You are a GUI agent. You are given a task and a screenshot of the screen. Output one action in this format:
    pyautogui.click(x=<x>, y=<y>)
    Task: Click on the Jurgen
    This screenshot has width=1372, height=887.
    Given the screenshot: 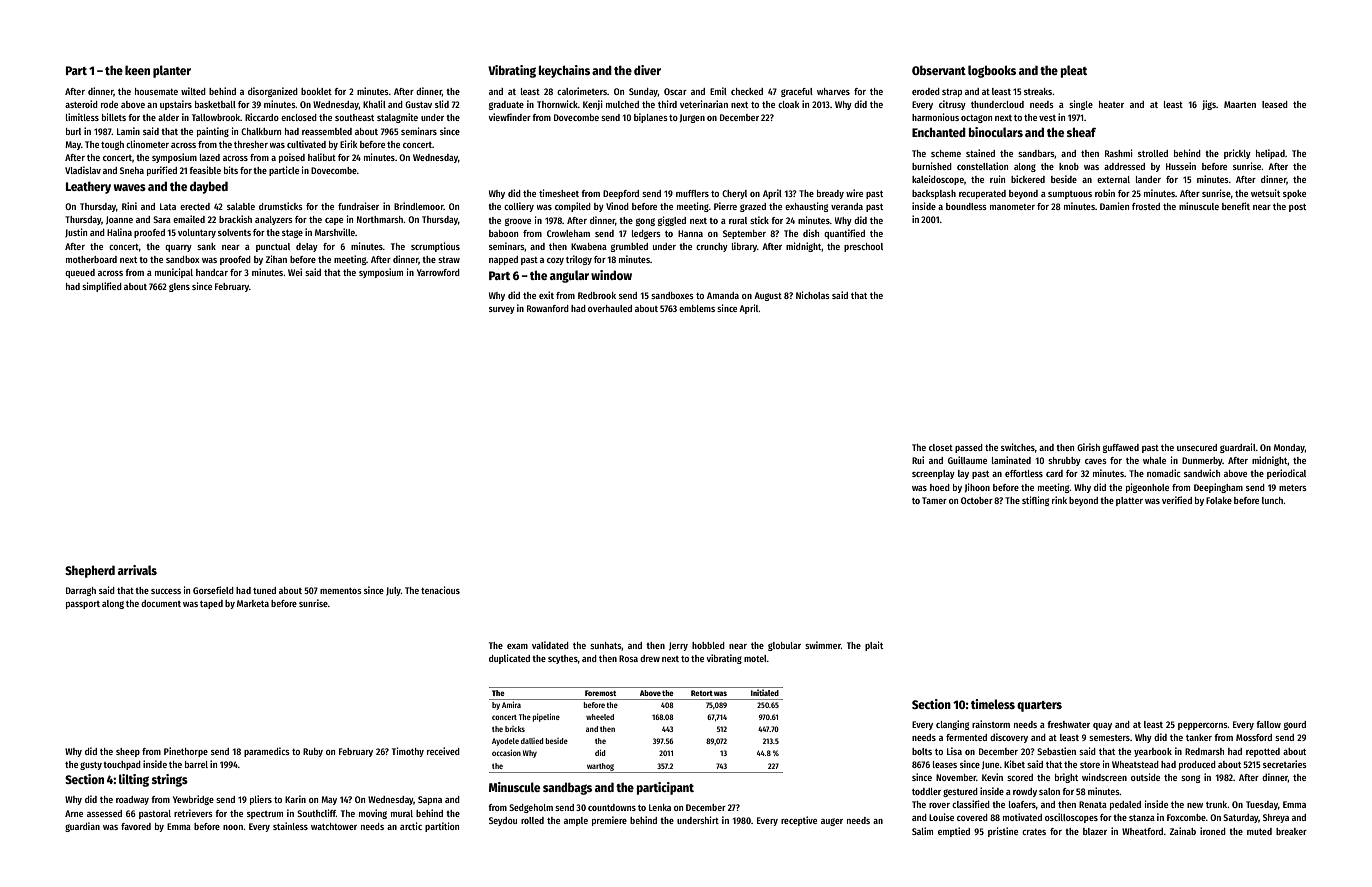 What is the action you would take?
    pyautogui.click(x=692, y=118)
